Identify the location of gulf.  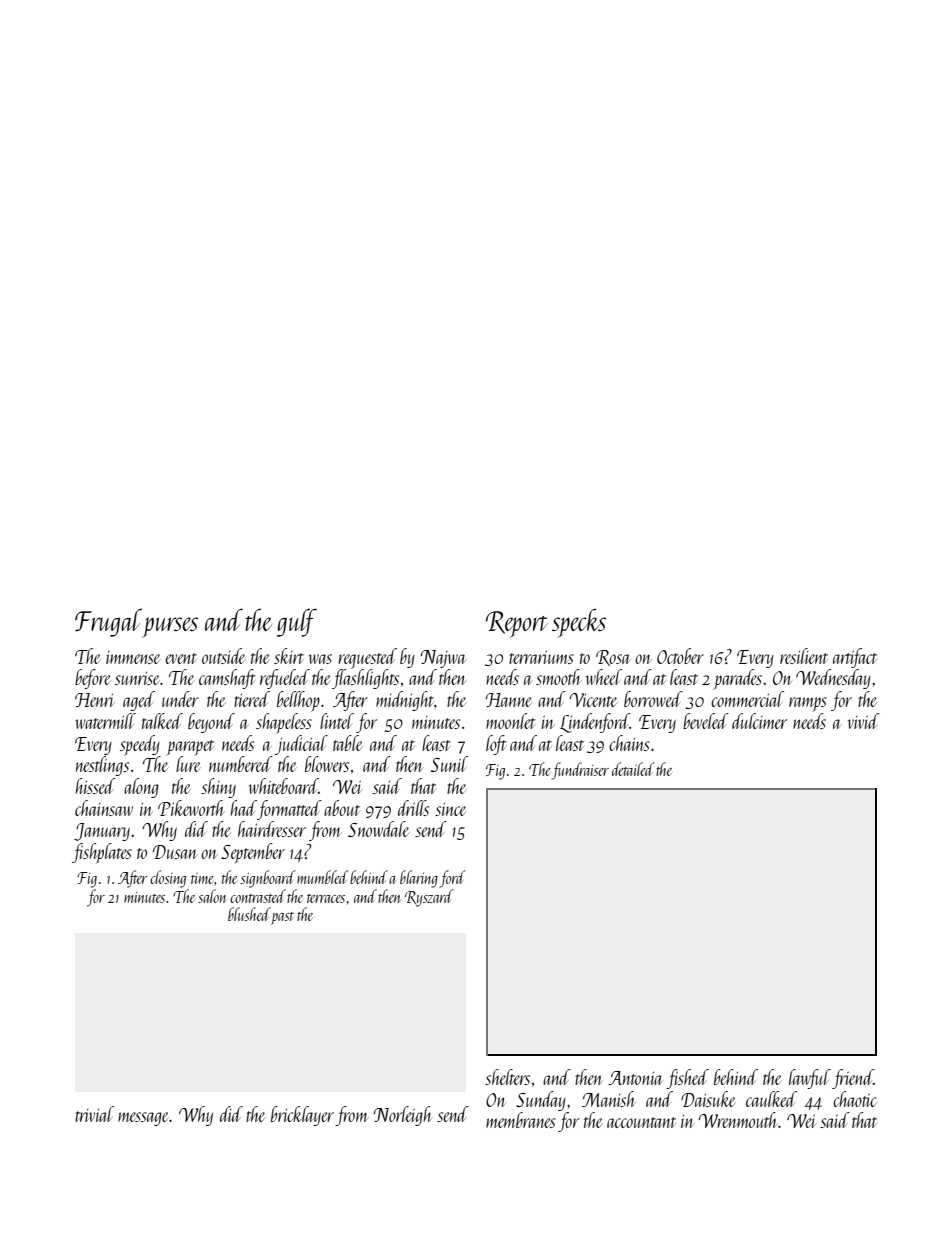
(297, 622).
